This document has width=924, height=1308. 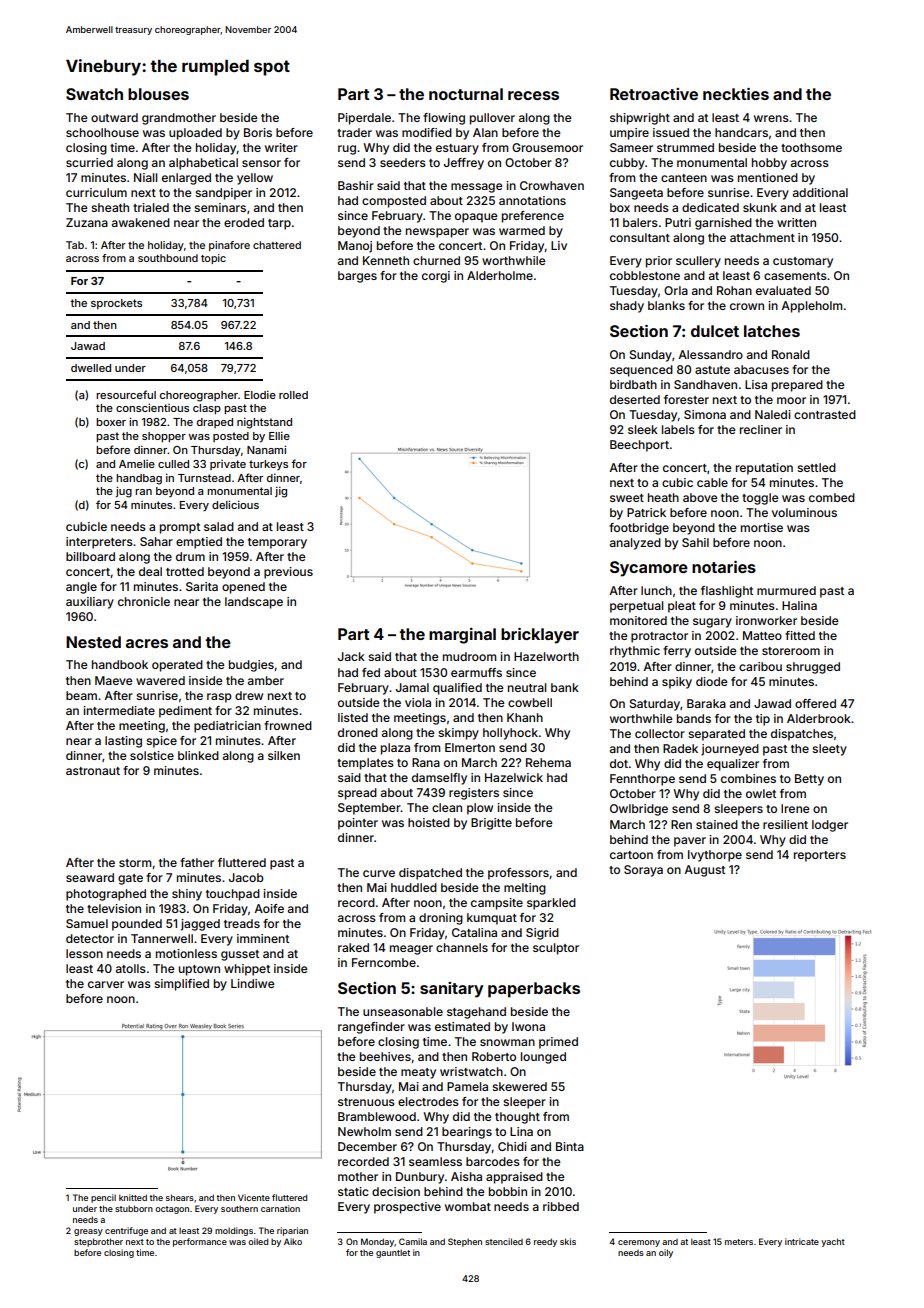 I want to click on umpire, so click(x=629, y=134).
